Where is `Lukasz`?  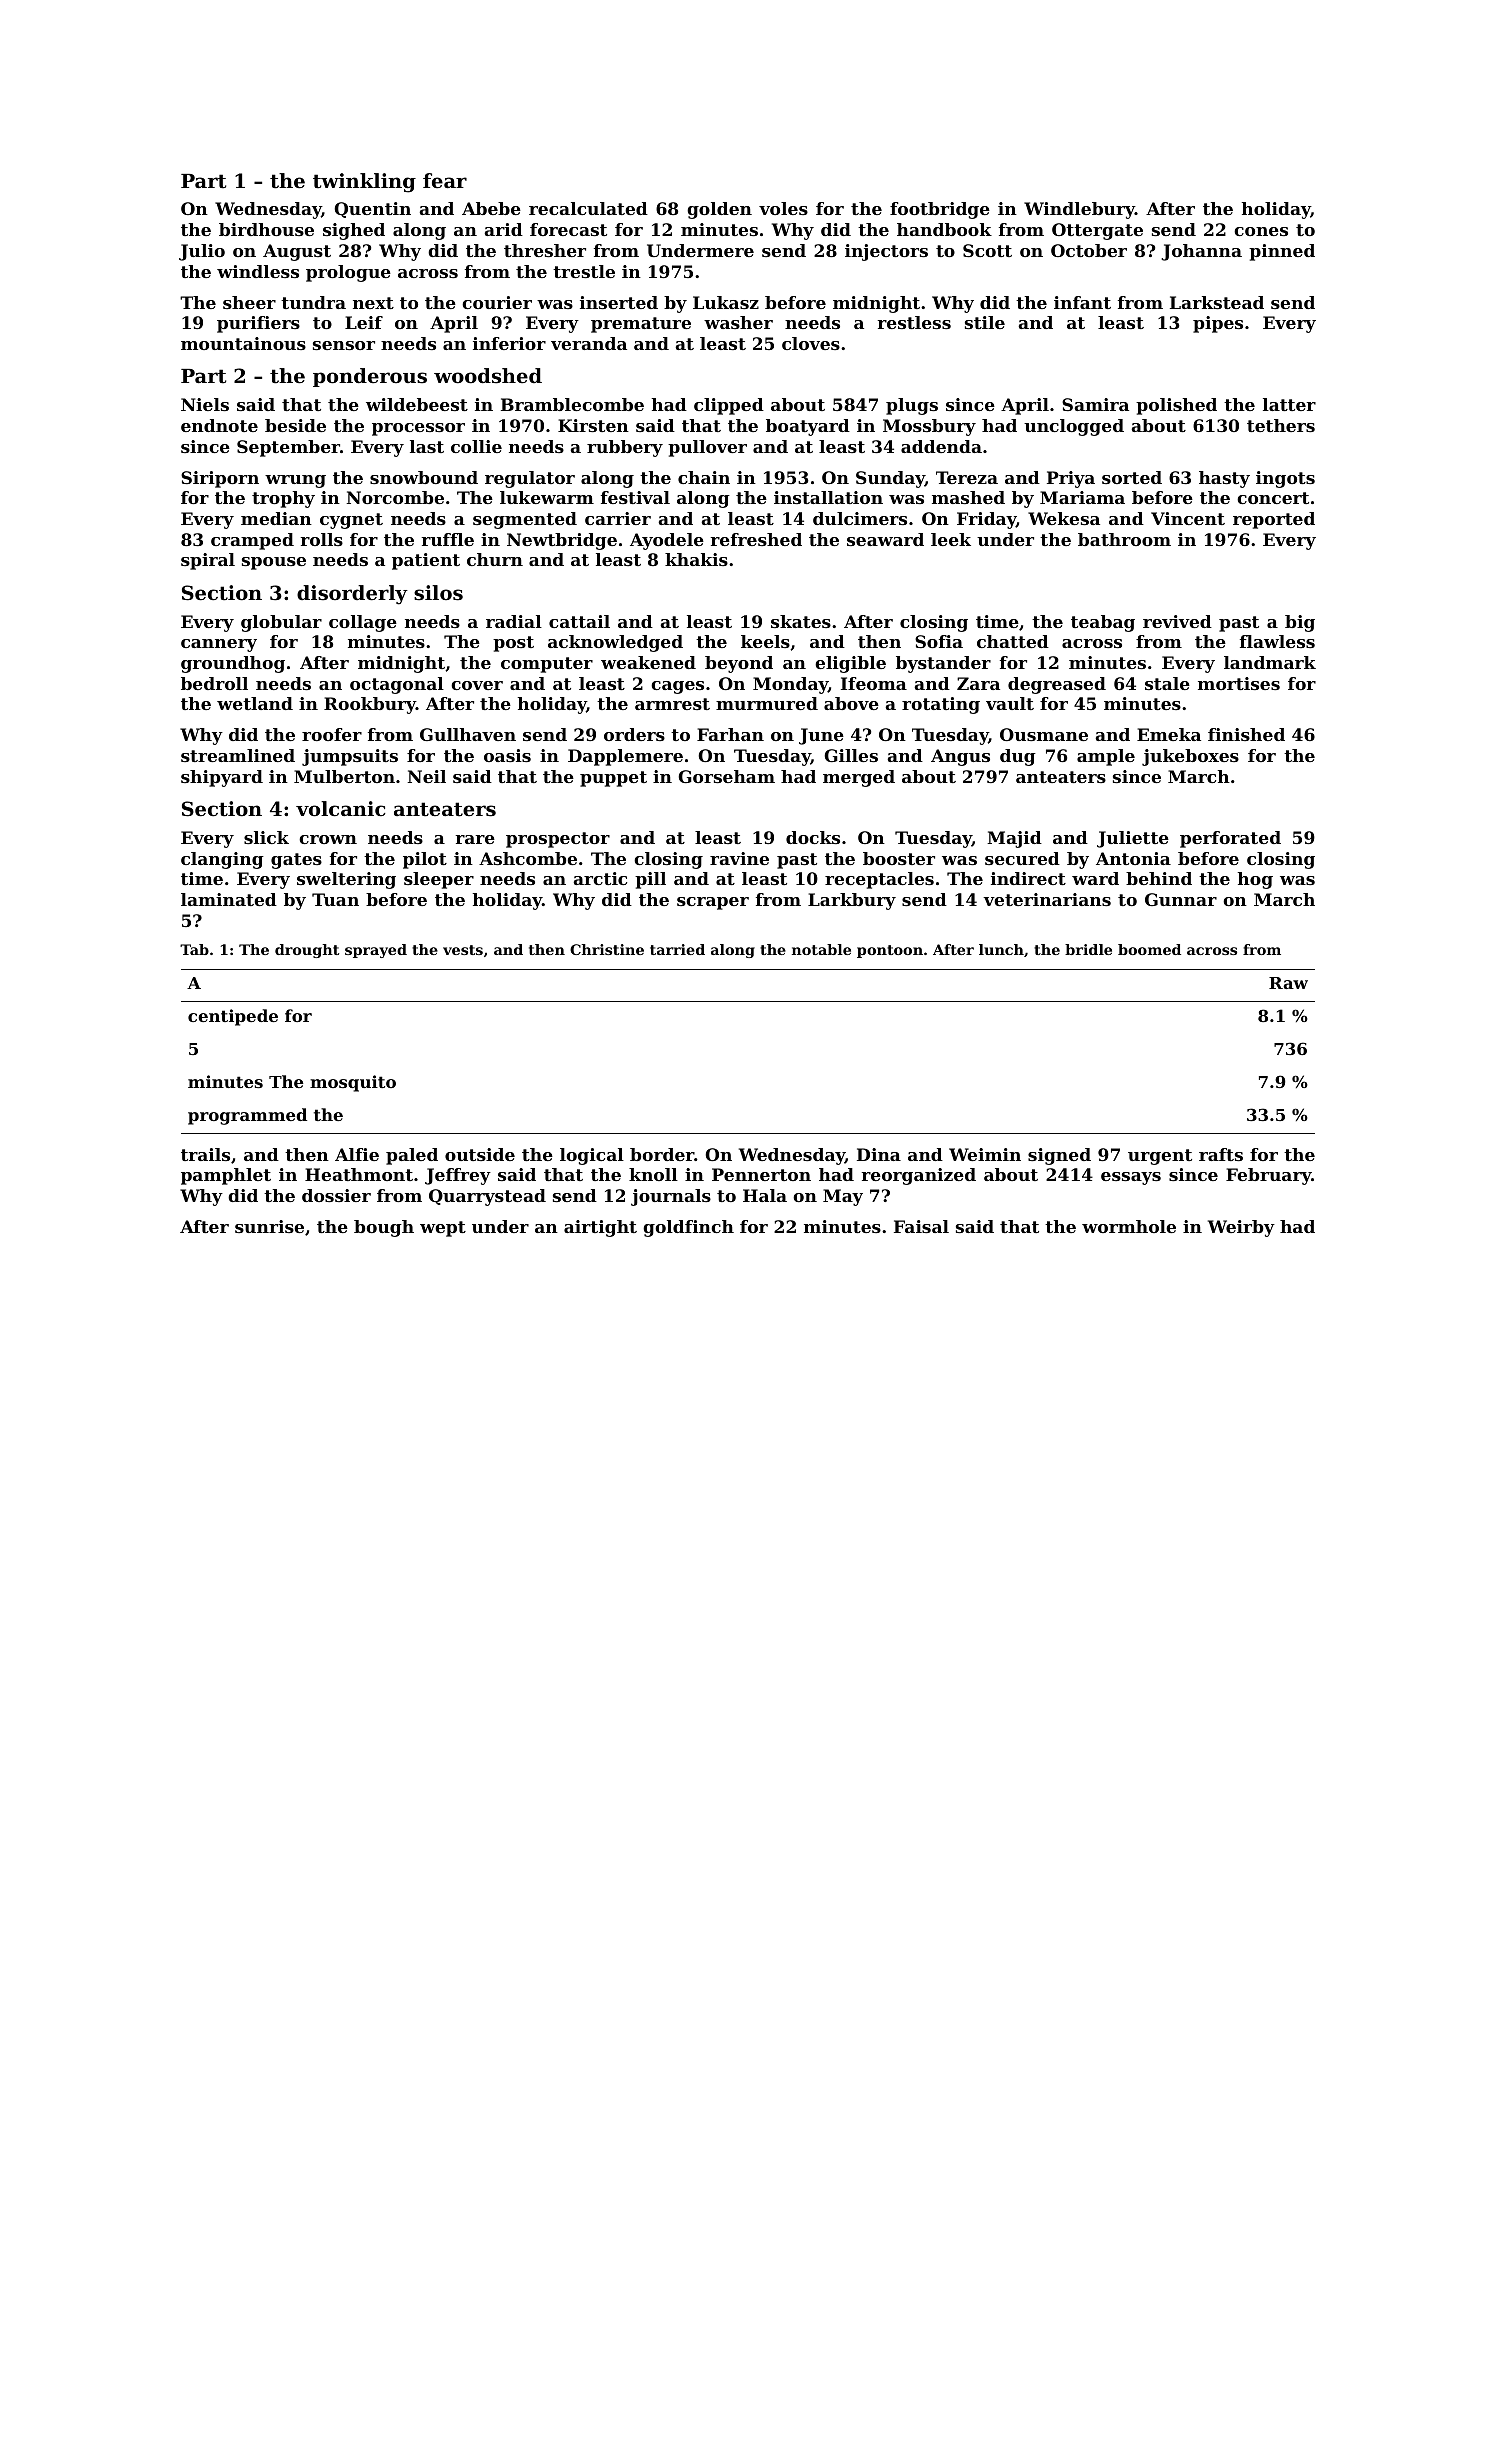 Lukasz is located at coordinates (726, 302).
